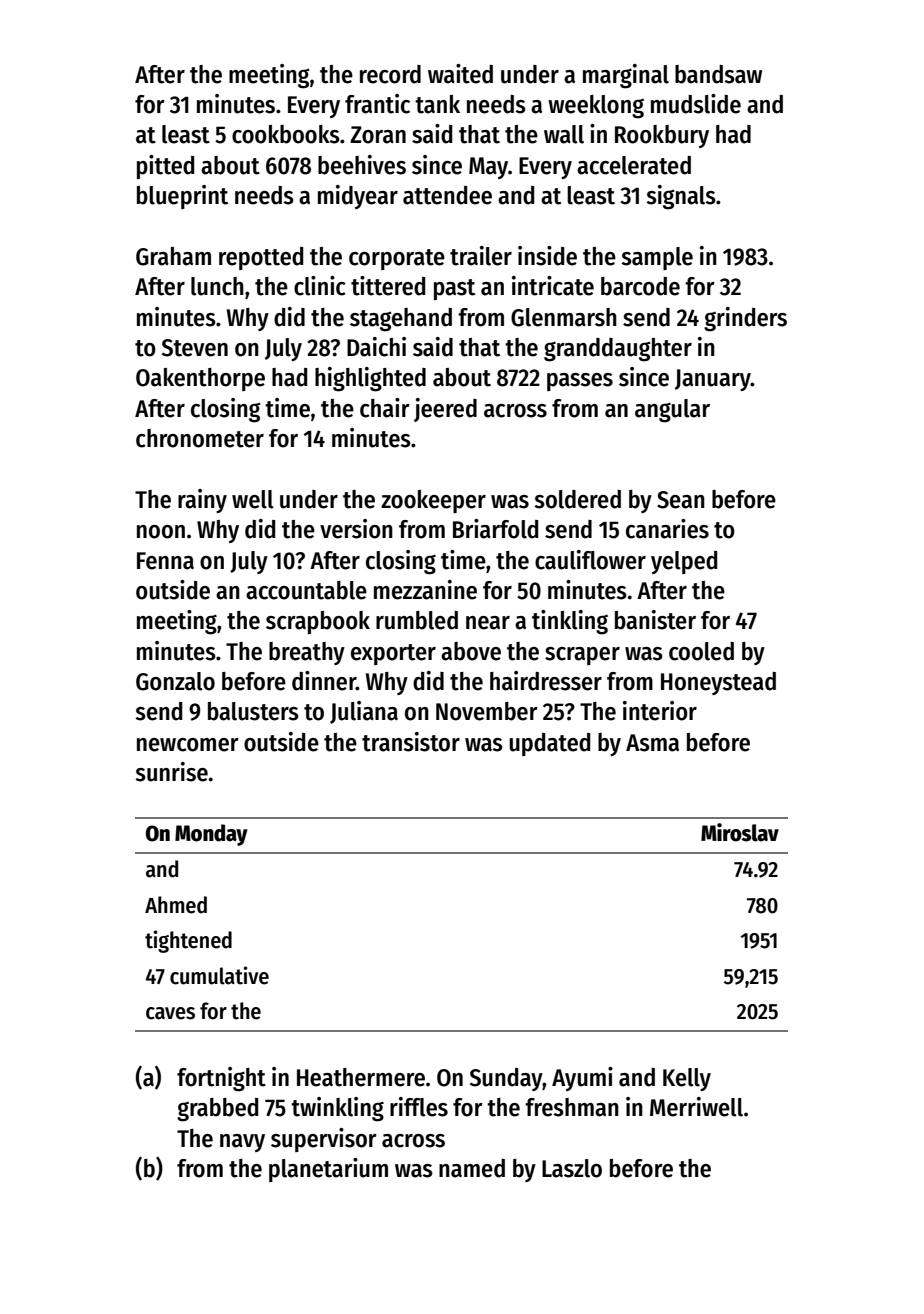 The image size is (924, 1314). What do you see at coordinates (165, 167) in the screenshot?
I see `pitted` at bounding box center [165, 167].
